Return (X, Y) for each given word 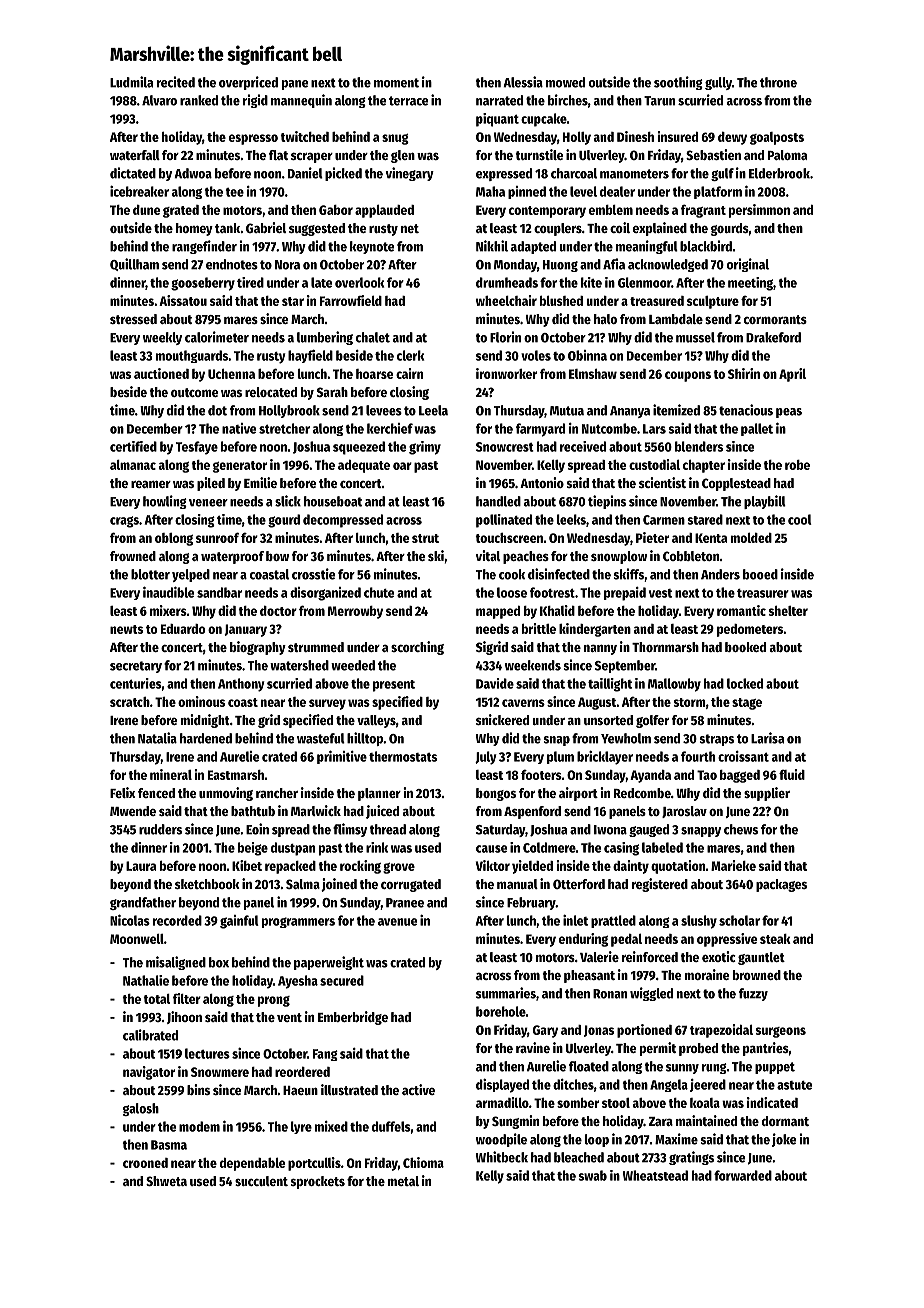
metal (403, 1181)
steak (775, 939)
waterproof (232, 557)
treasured (657, 301)
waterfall (135, 155)
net (410, 228)
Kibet (247, 865)
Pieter (652, 537)
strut (425, 538)
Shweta (166, 1181)
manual (517, 884)
